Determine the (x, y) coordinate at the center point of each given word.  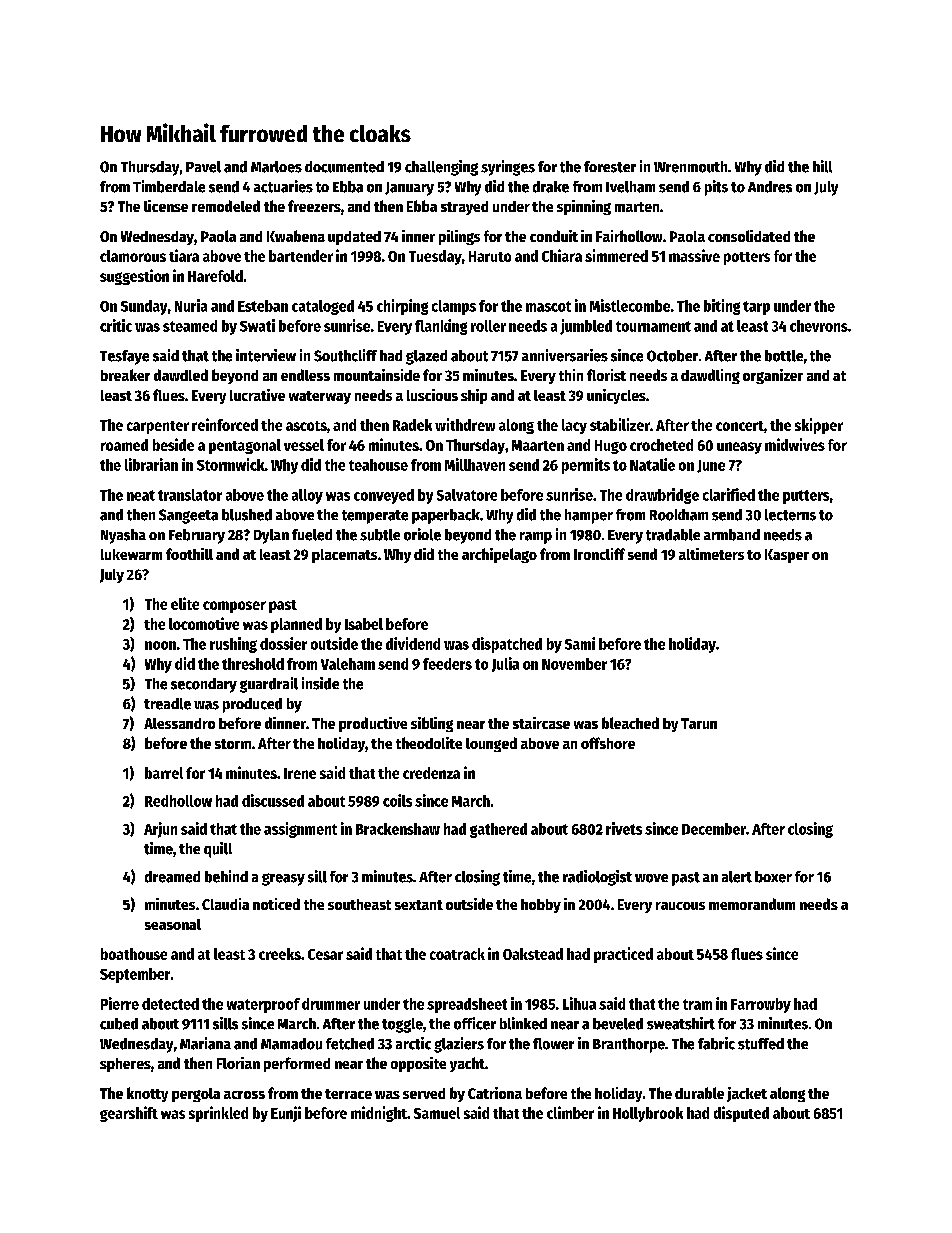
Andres (770, 187)
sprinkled (218, 1114)
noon (160, 645)
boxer (773, 877)
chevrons (819, 326)
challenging (441, 168)
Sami (580, 643)
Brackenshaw (398, 829)
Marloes (276, 167)
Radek (412, 425)
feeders (447, 664)
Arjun (160, 830)
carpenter (158, 427)
